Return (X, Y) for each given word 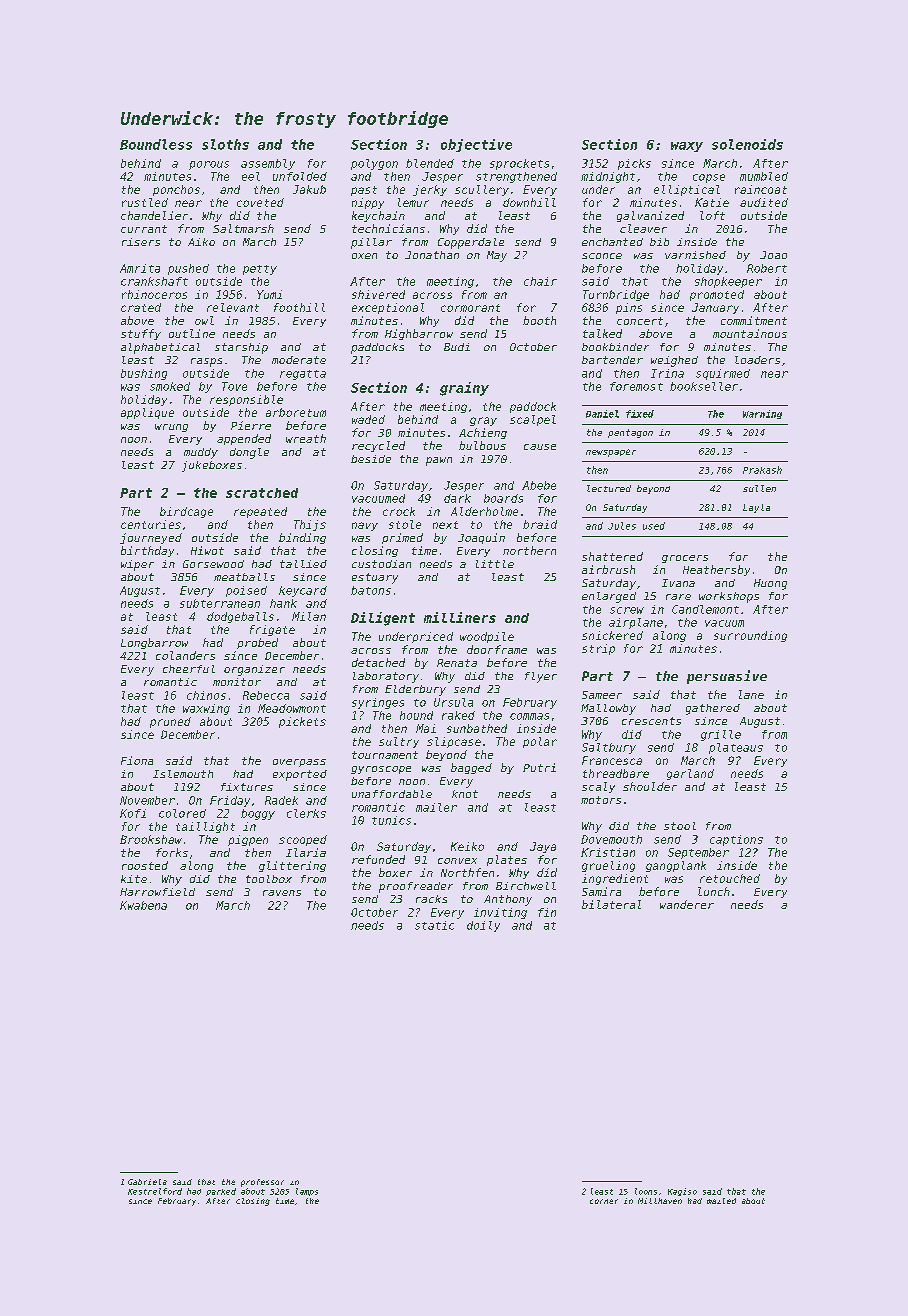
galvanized (650, 216)
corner (604, 1201)
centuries (151, 524)
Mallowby (608, 709)
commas (529, 716)
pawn (439, 461)
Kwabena (143, 905)
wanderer (687, 904)
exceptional (388, 308)
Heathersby (716, 570)
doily (483, 926)
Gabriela (147, 1182)
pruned (170, 722)
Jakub (309, 189)
